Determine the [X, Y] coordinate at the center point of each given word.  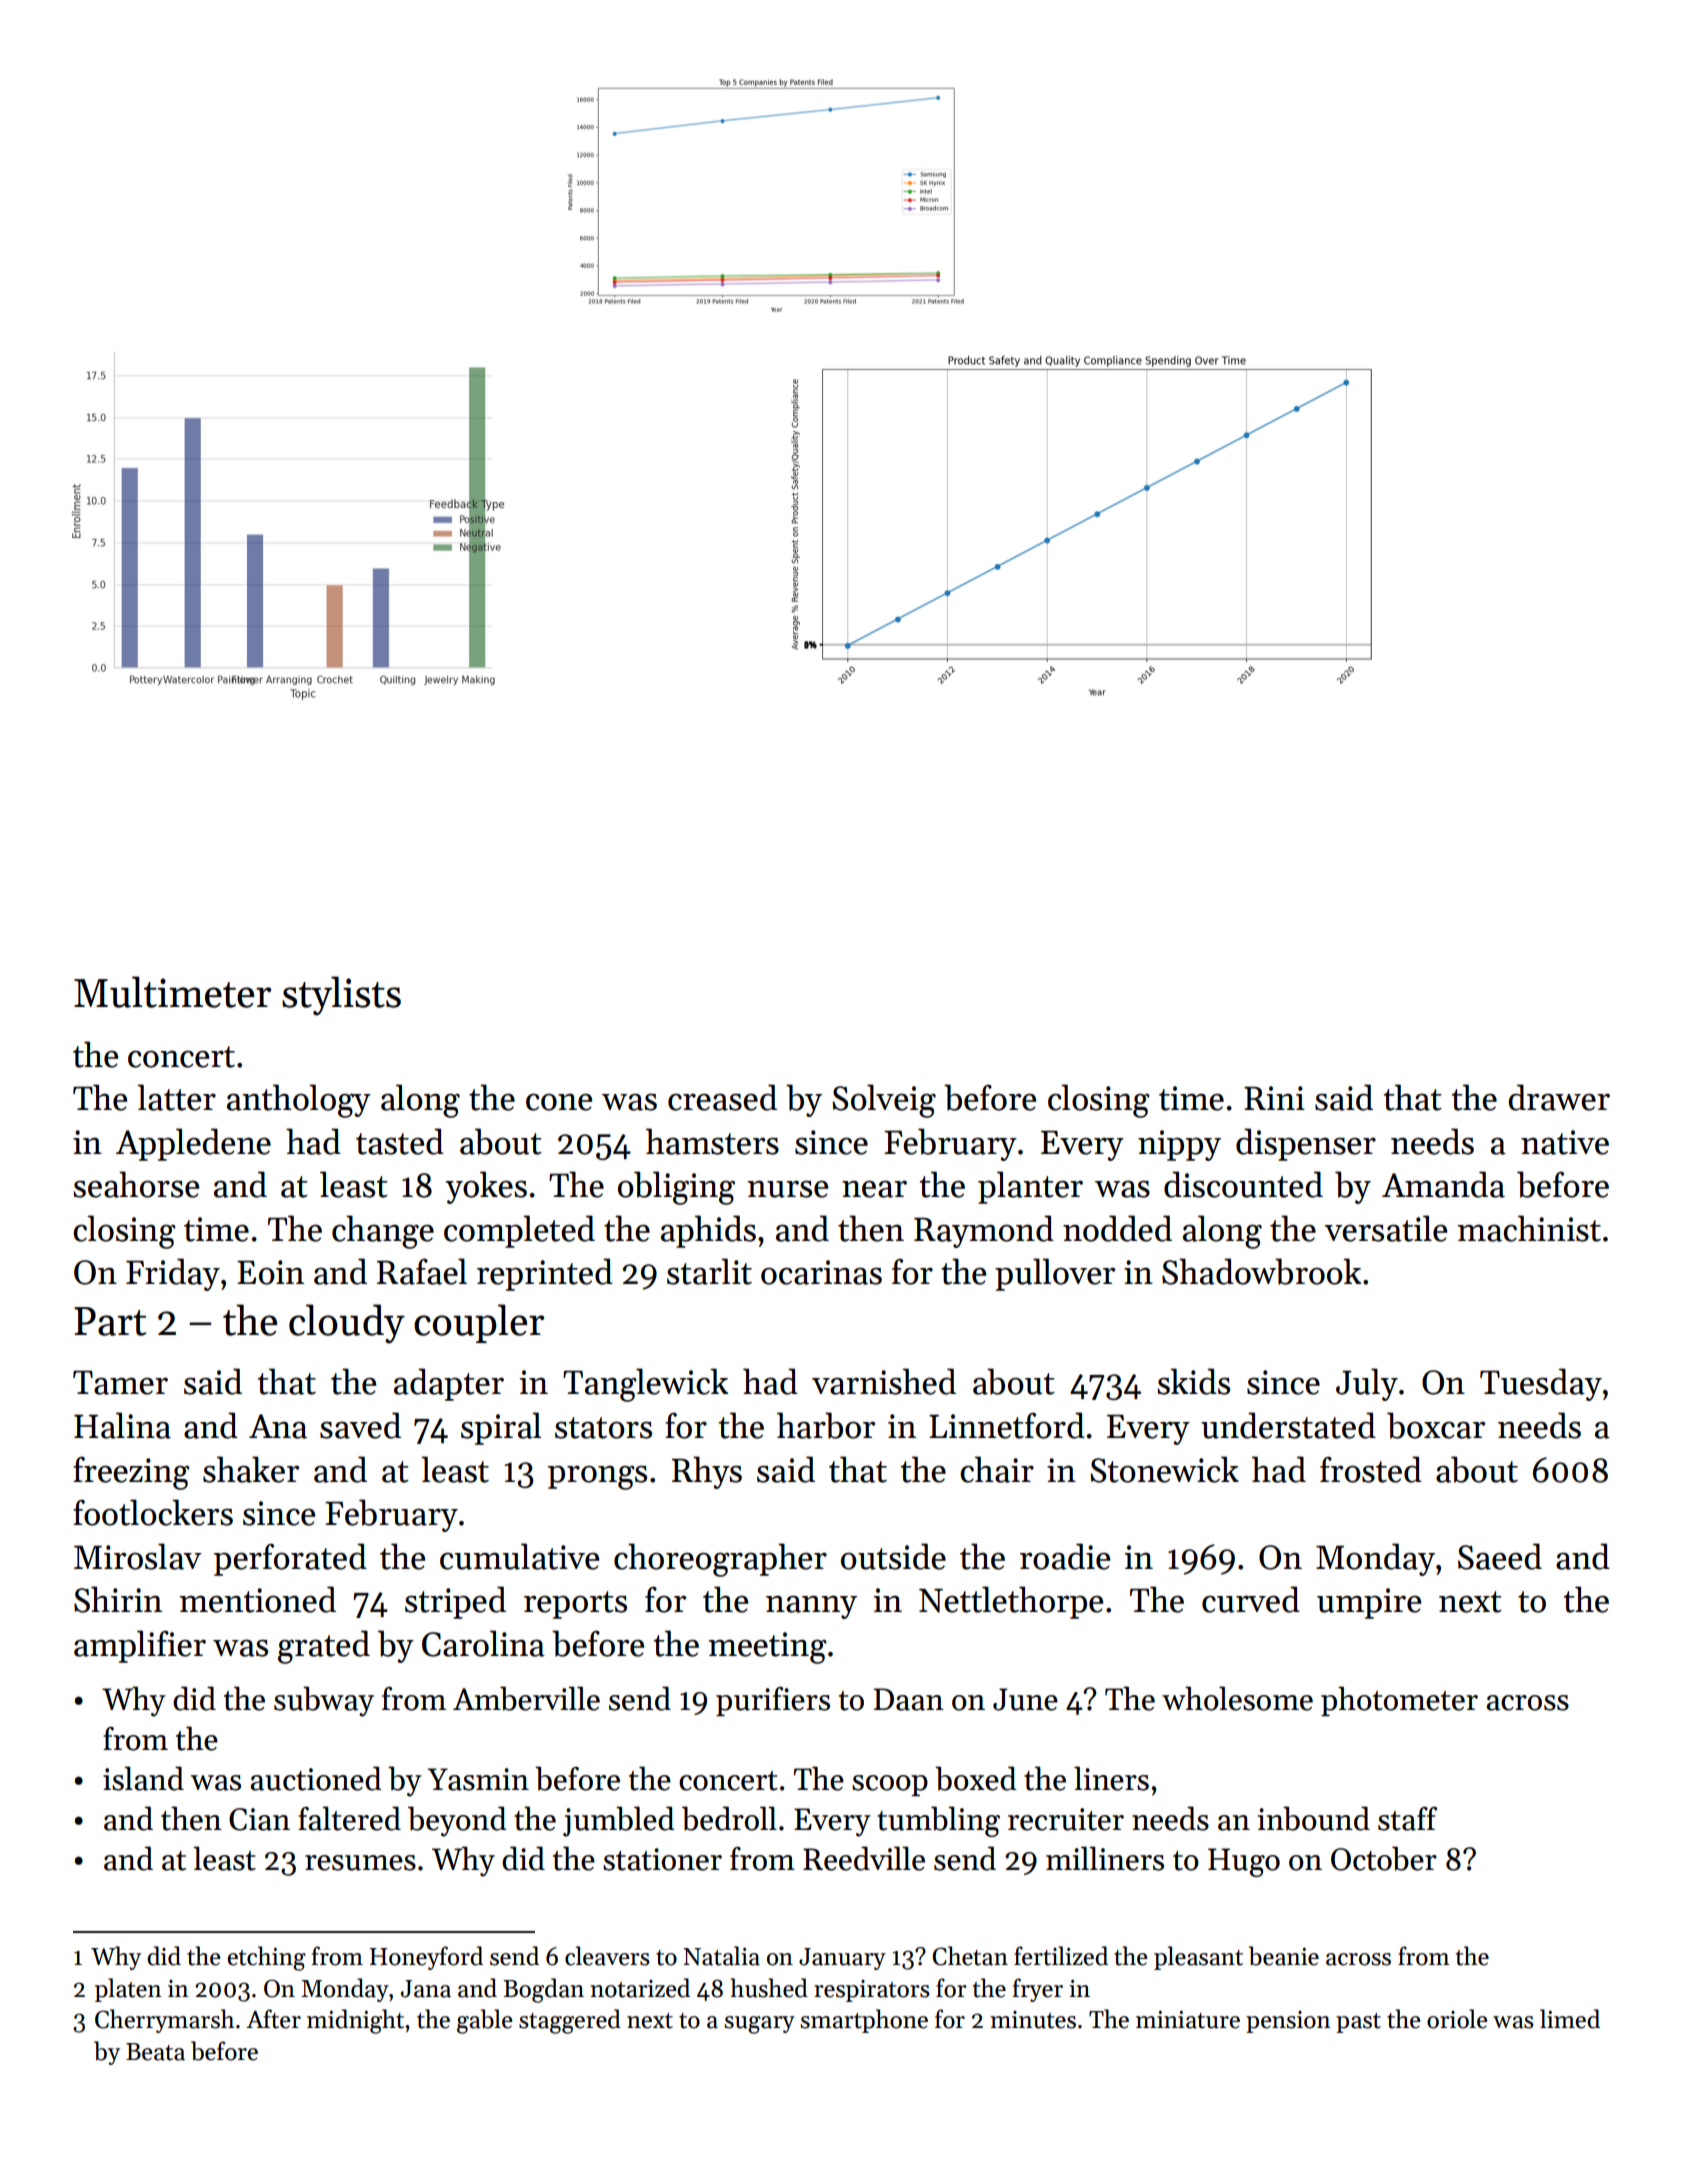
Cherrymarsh [165, 2021]
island [143, 1778]
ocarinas [821, 1272]
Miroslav [138, 1556]
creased [722, 1097]
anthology [299, 1101]
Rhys [707, 1472]
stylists [341, 996]
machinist [1529, 1228]
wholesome [1237, 1698]
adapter [449, 1384]
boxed [976, 1778]
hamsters [712, 1141]
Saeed [1500, 1556]
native [1565, 1142]
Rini [1274, 1098]
